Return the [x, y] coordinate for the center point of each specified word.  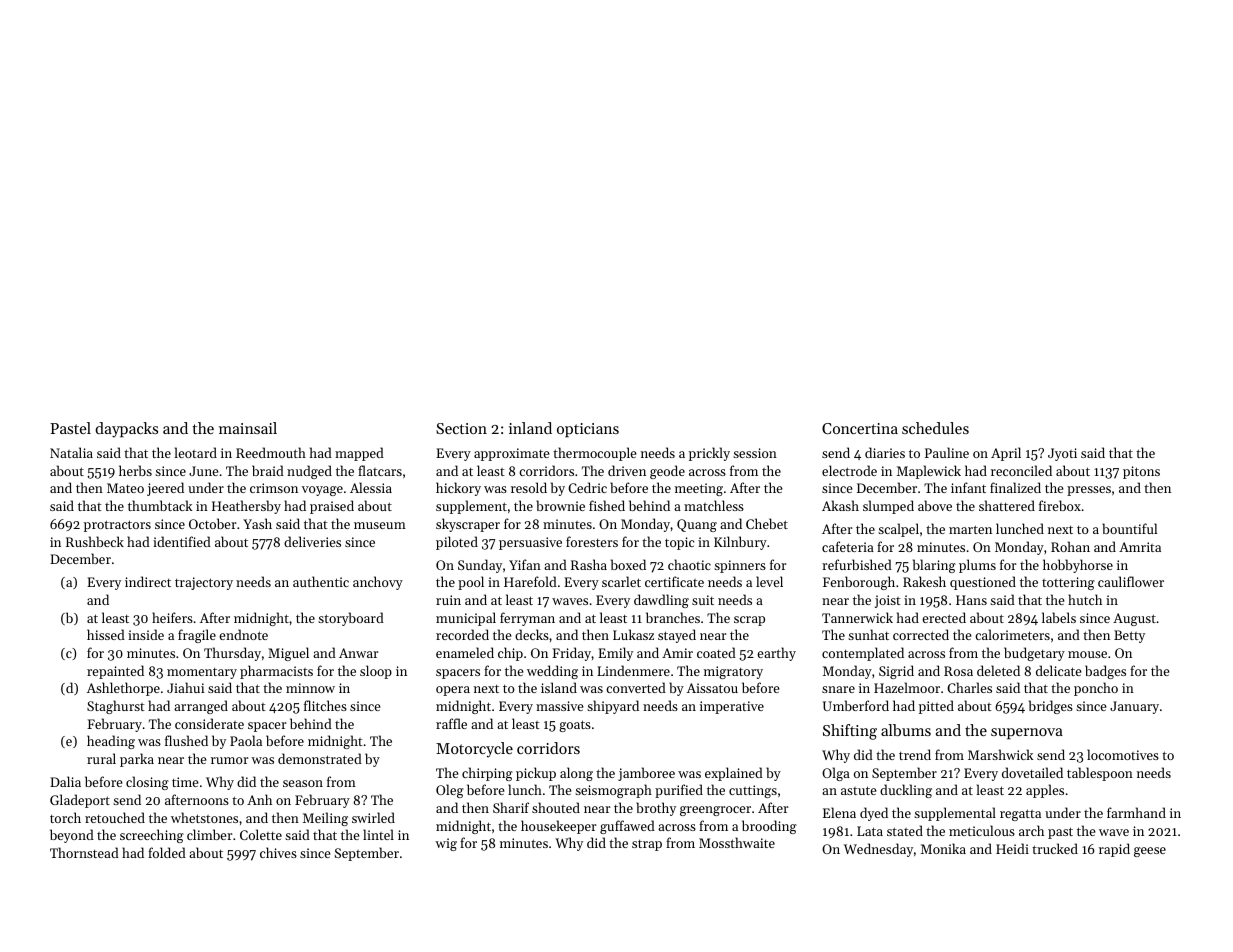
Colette [261, 834]
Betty [1129, 636]
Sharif [511, 807]
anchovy [378, 583]
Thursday [232, 654]
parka [137, 760]
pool [471, 583]
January [1134, 707]
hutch [1085, 599]
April [1006, 454]
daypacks [126, 430]
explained [734, 774]
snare [838, 689]
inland [530, 428]
